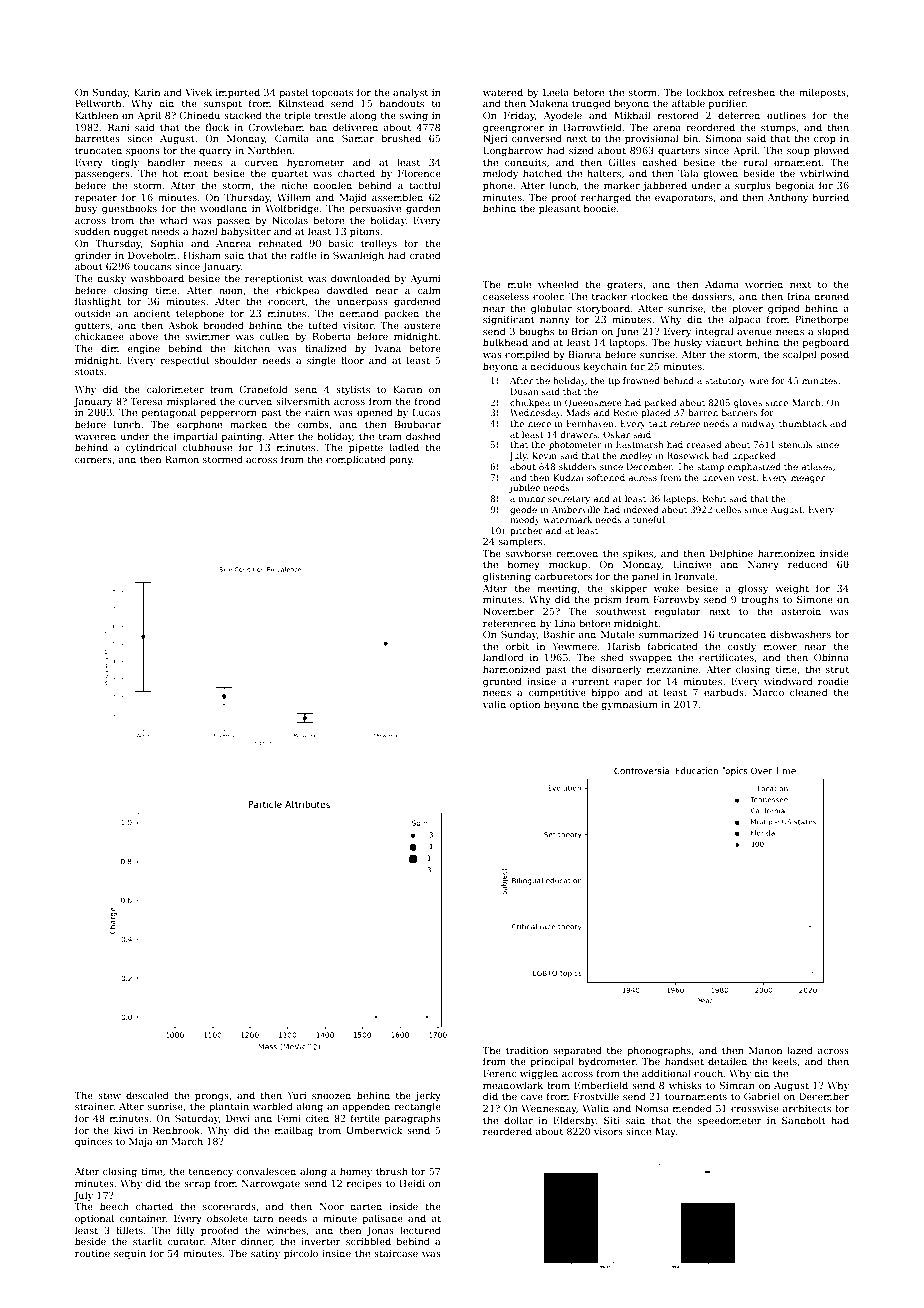 Image resolution: width=924 pixels, height=1308 pixels. Describe the element at coordinates (503, 657) in the screenshot. I see `landlord` at that location.
